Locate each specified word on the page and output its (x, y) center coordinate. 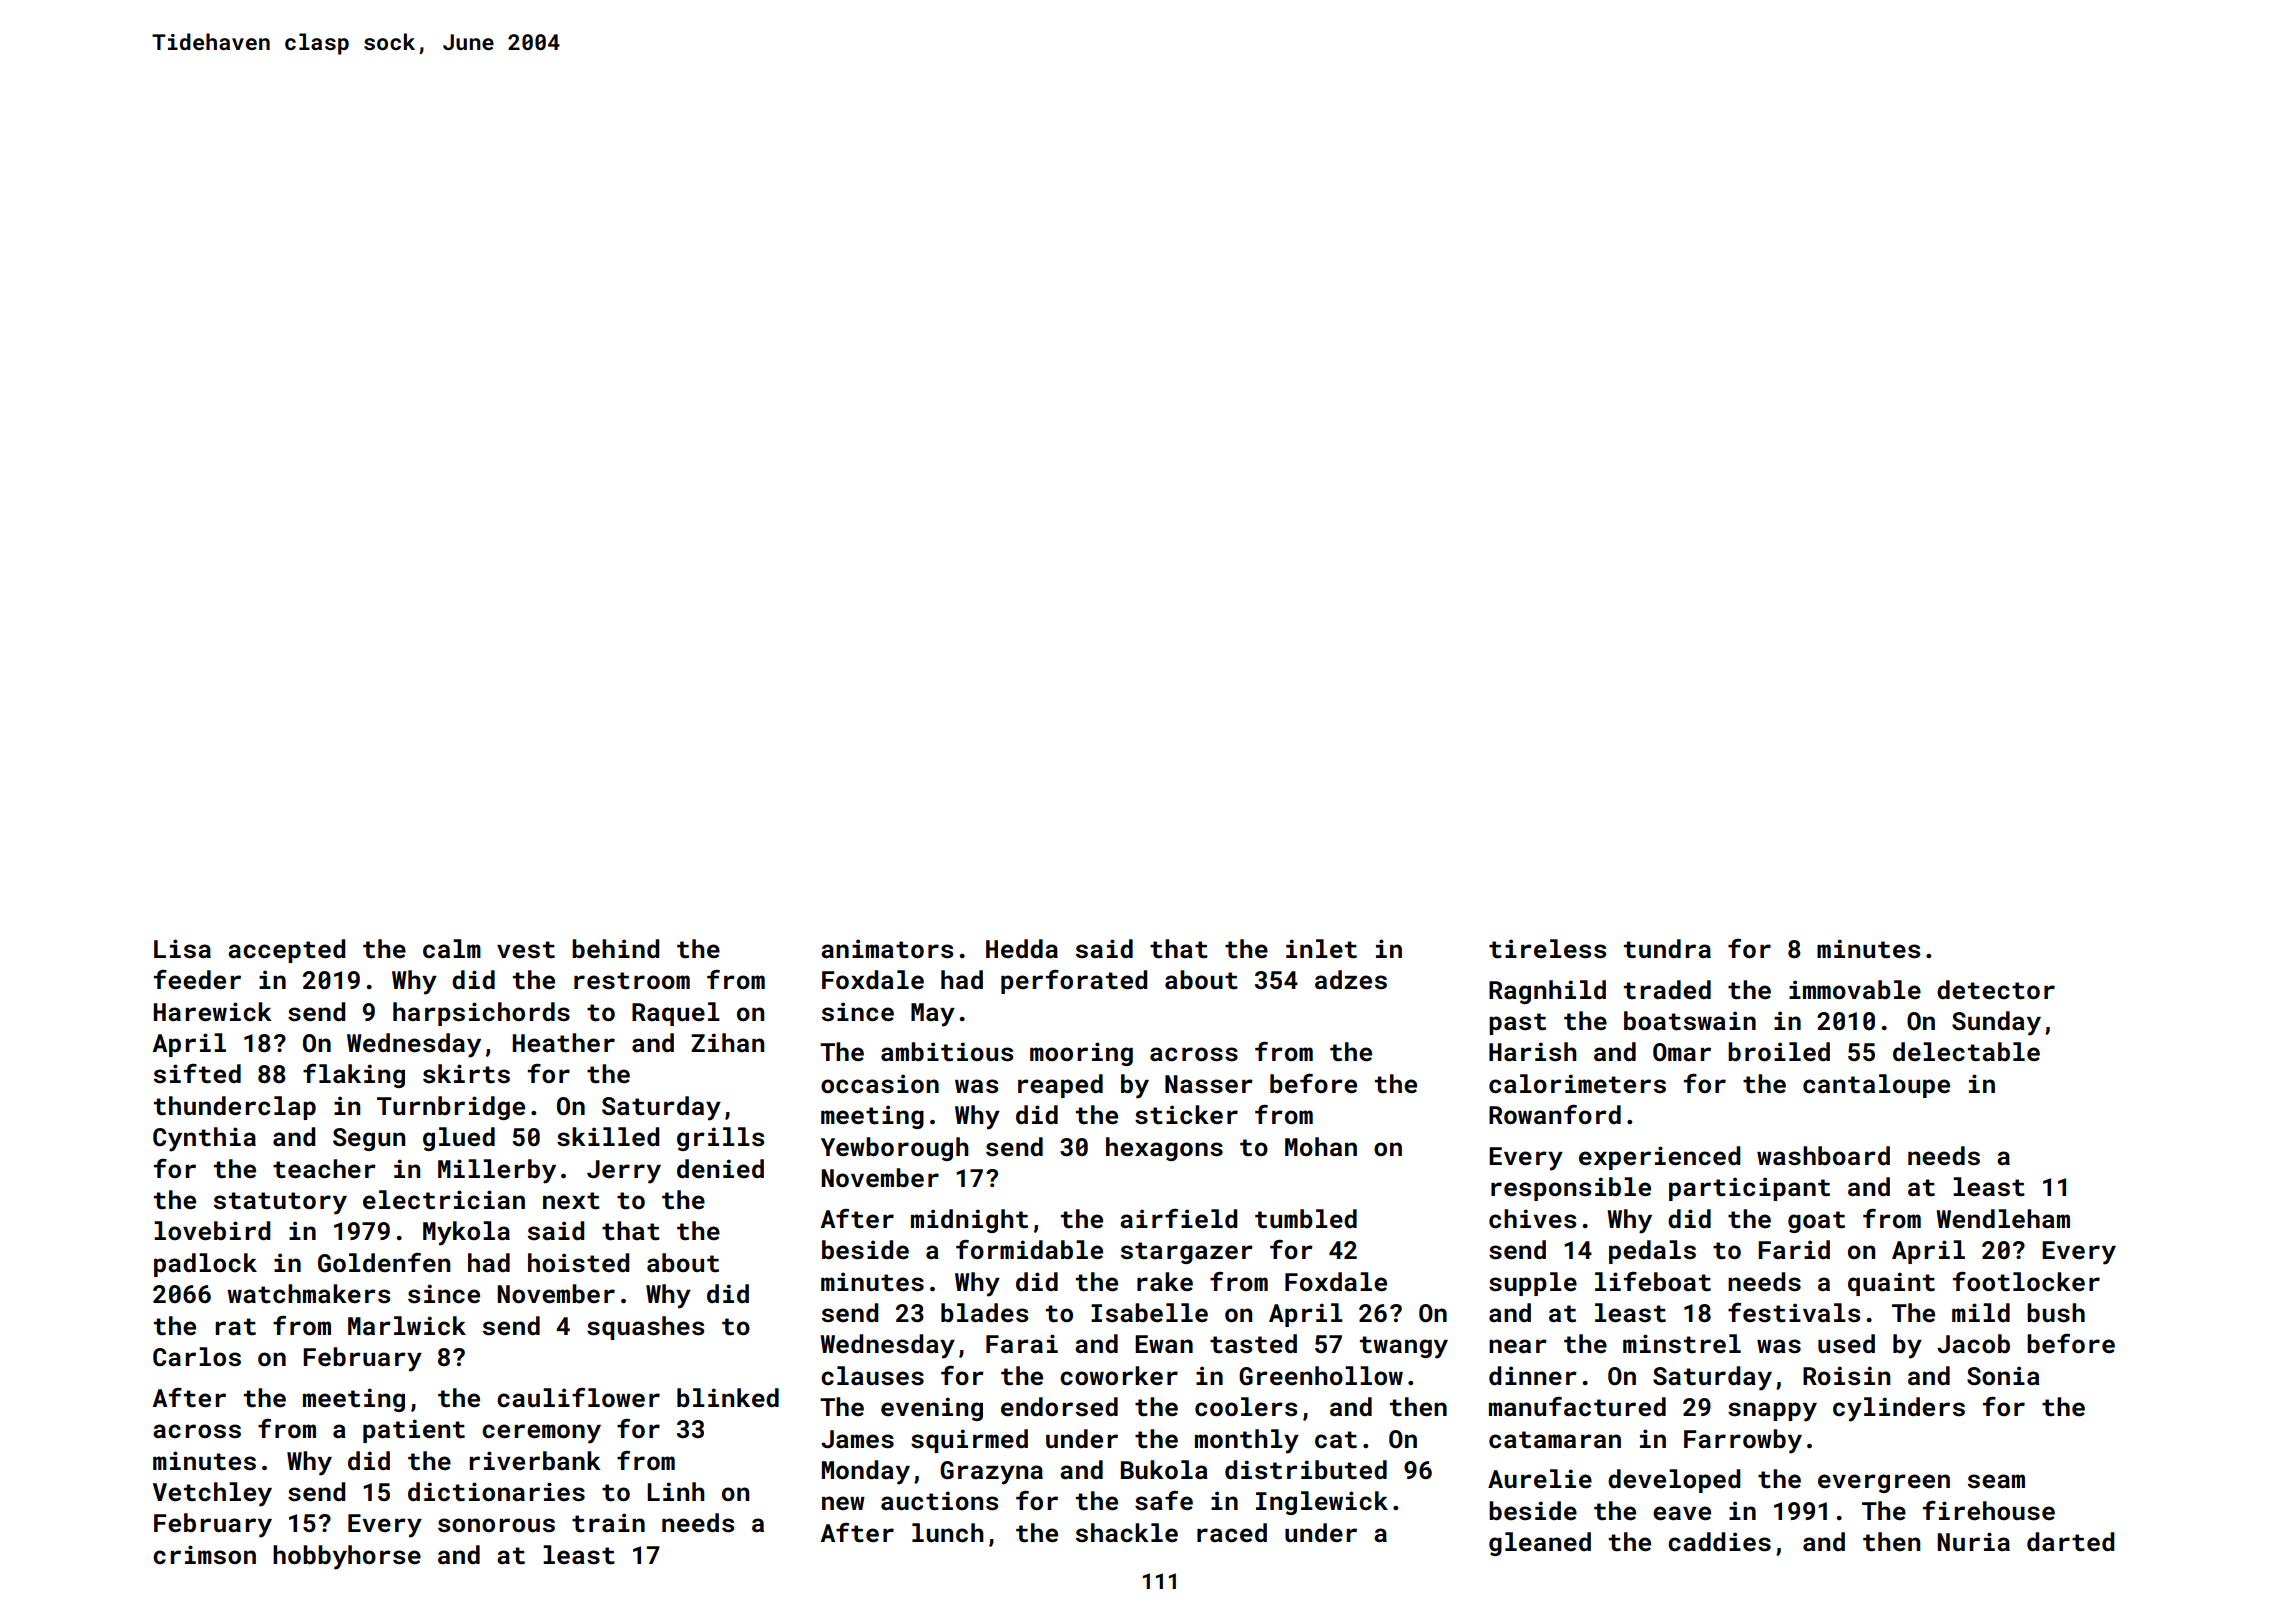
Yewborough (895, 1149)
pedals (1652, 1252)
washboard (1823, 1156)
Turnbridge (451, 1108)
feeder (197, 980)
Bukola (1164, 1469)
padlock (205, 1265)
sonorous (496, 1525)
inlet (1321, 949)
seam (1996, 1481)
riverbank (535, 1461)
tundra (1667, 949)
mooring (1081, 1054)
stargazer (1187, 1253)
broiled (1779, 1052)
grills (720, 1139)
